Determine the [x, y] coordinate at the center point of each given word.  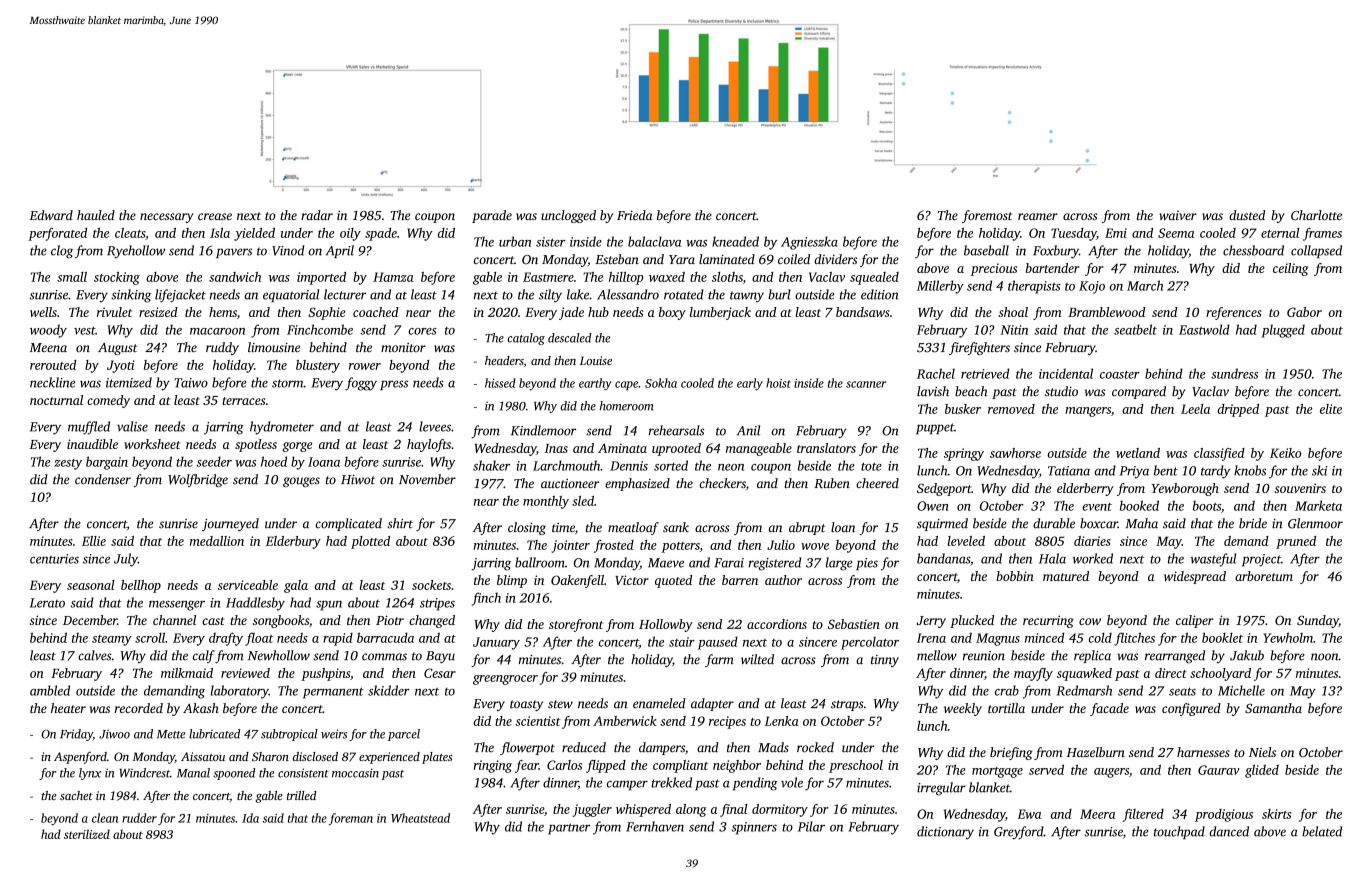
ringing [493, 766]
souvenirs [1300, 488]
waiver [1178, 215]
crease [215, 216]
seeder [214, 461]
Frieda [635, 215]
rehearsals [676, 430]
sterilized [87, 834]
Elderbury [293, 542]
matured [1066, 576]
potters [681, 547]
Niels [1262, 752]
